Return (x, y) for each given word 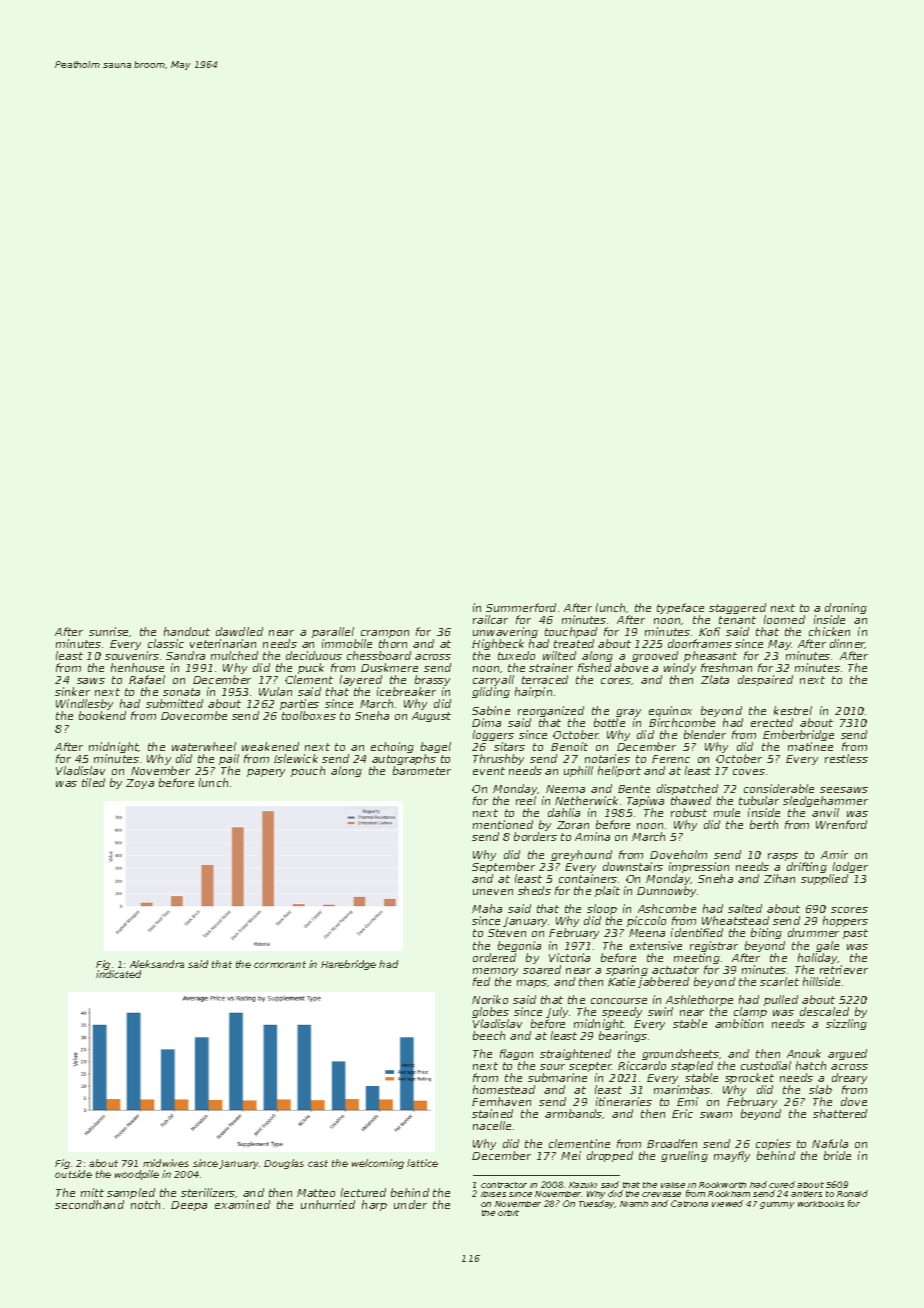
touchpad (571, 633)
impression (699, 868)
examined (242, 1204)
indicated (118, 974)
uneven (493, 892)
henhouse (137, 667)
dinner (847, 644)
